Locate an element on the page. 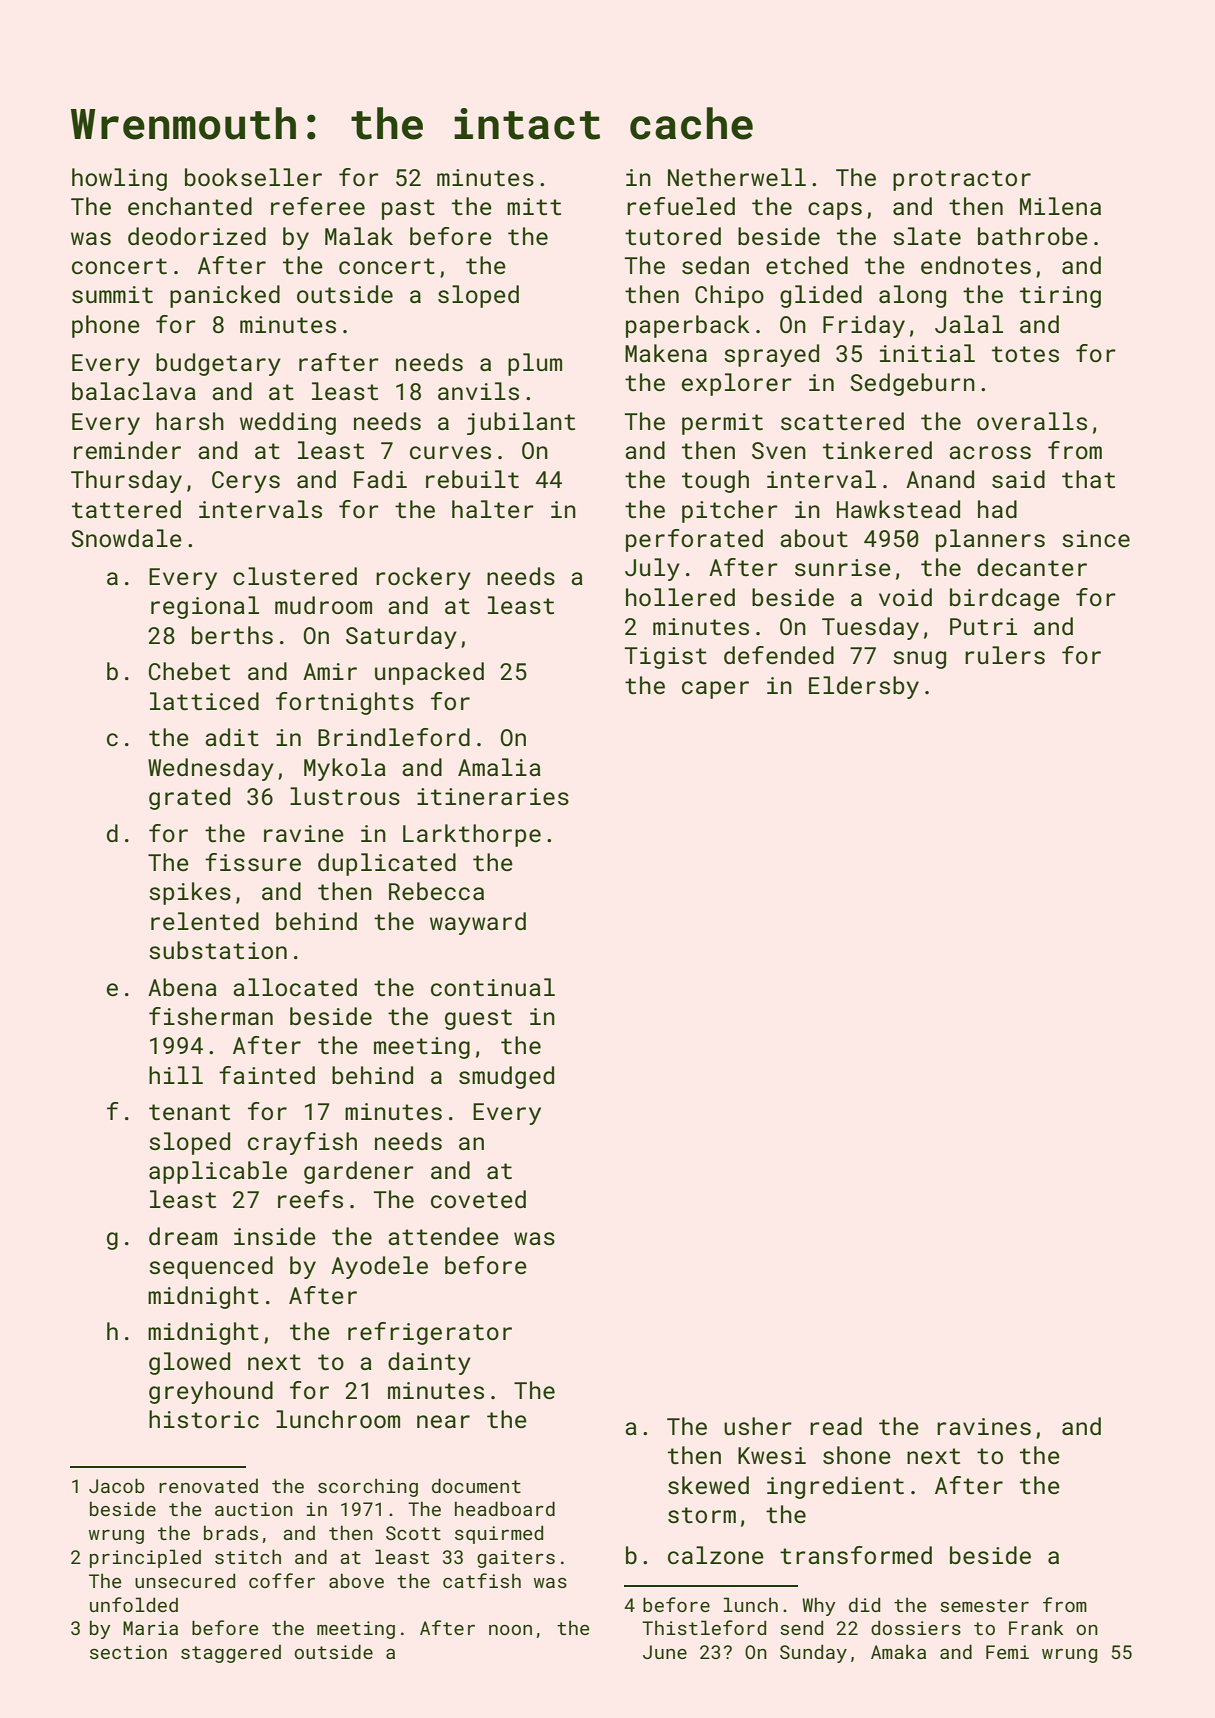 The width and height of the document is (1215, 1718). rulers is located at coordinates (1005, 655).
